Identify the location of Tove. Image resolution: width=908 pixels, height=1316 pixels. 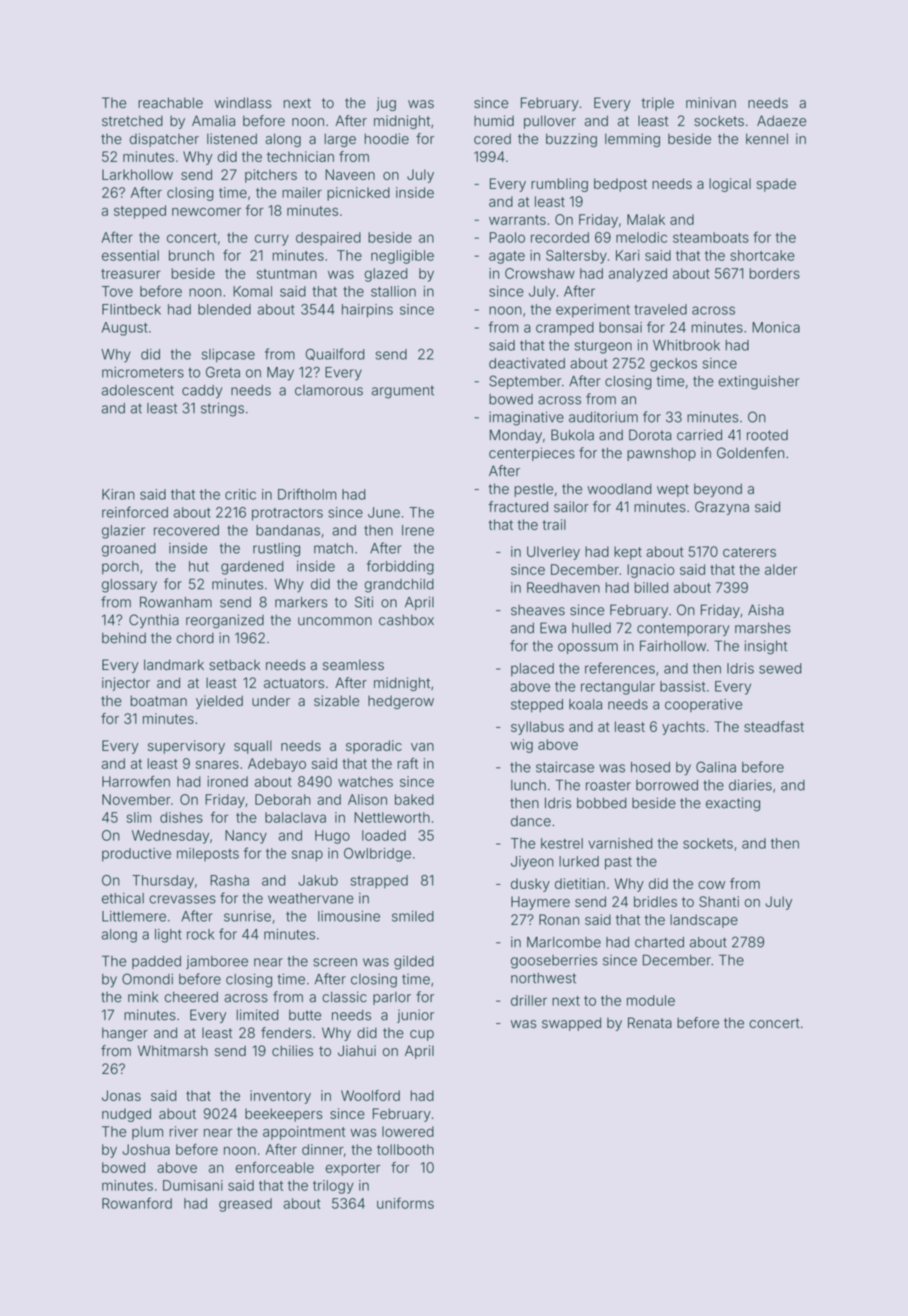
(117, 291).
